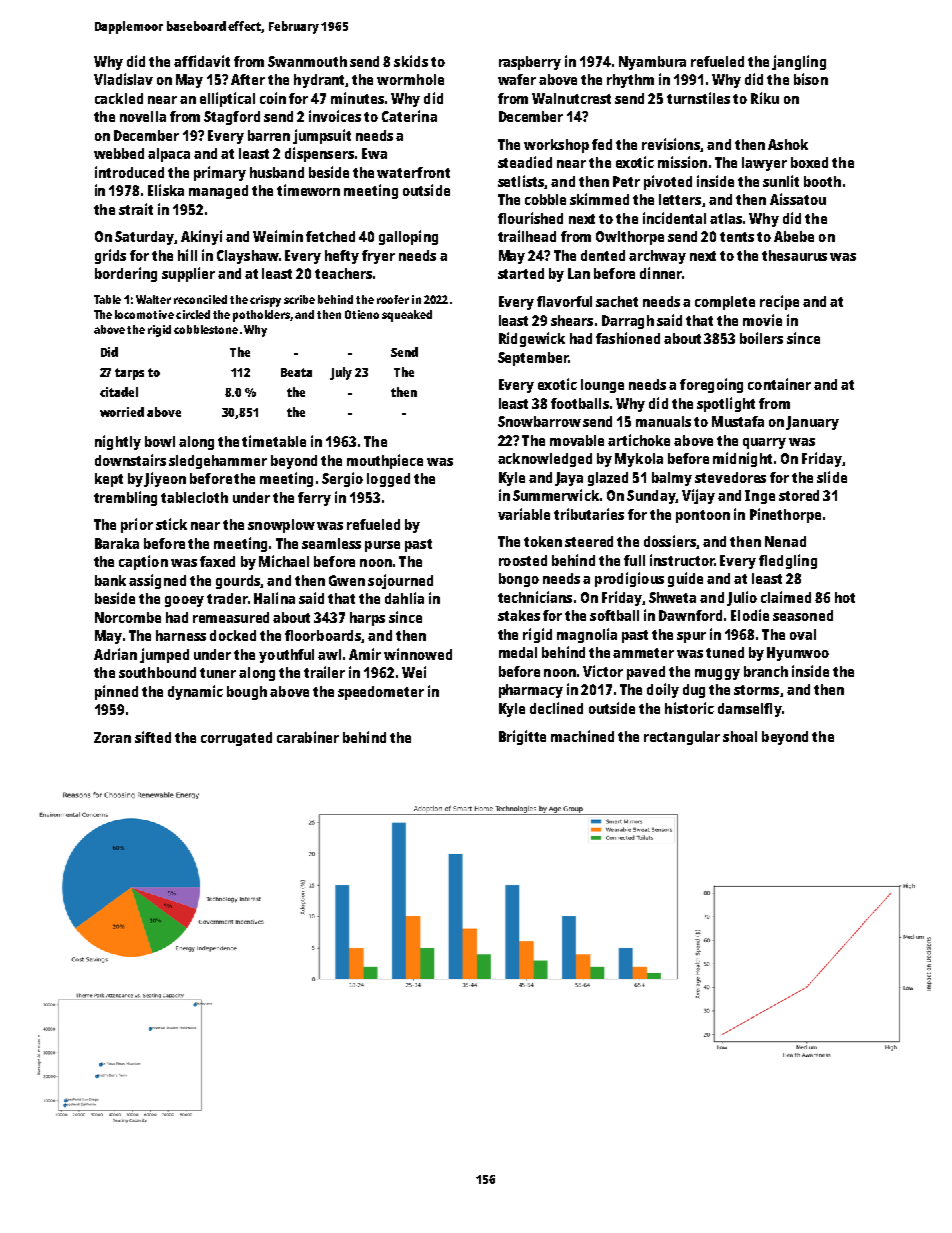 Image resolution: width=952 pixels, height=1233 pixels. Describe the element at coordinates (342, 479) in the page. I see `Sergio` at that location.
